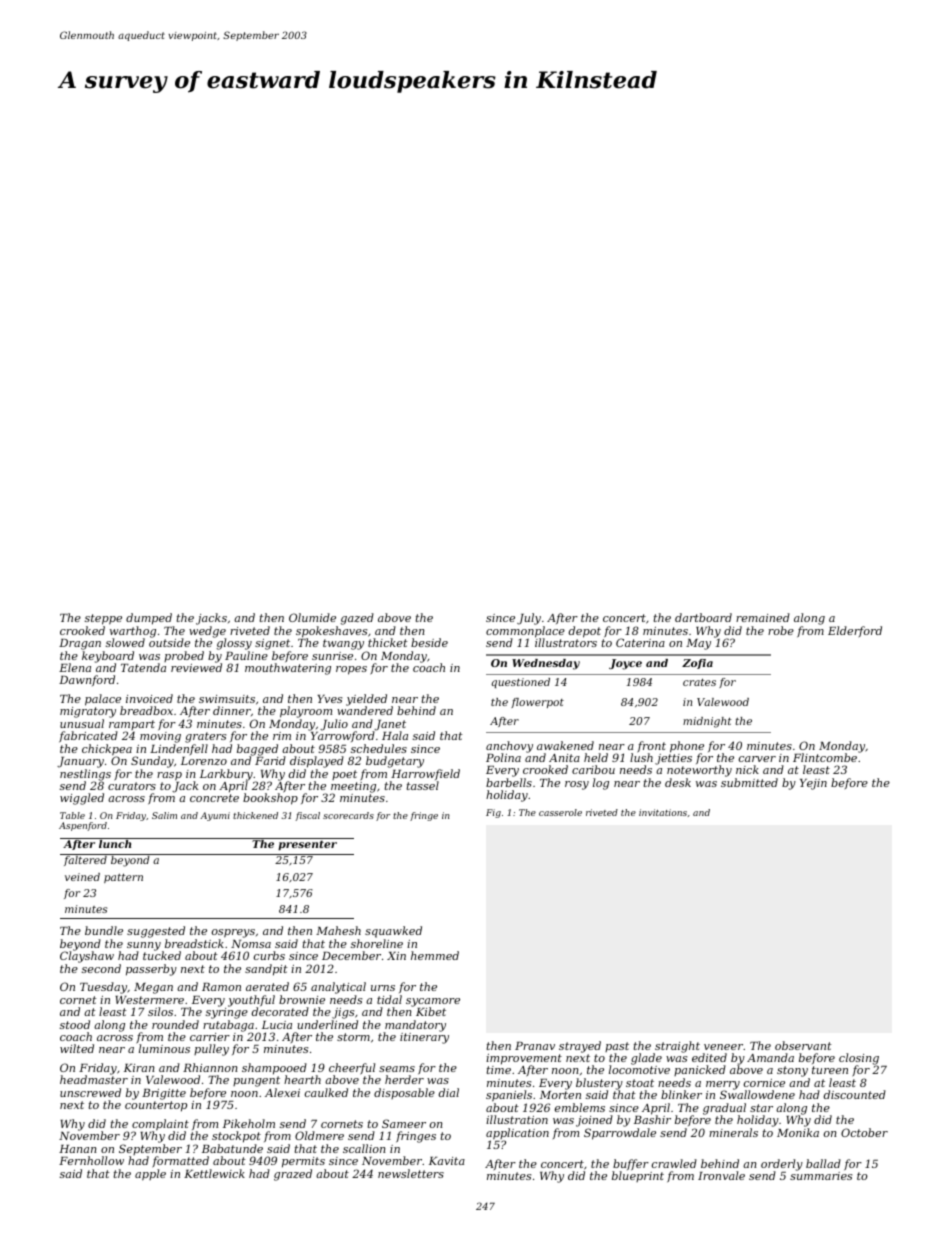  What do you see at coordinates (435, 955) in the page?
I see `hemmed` at bounding box center [435, 955].
